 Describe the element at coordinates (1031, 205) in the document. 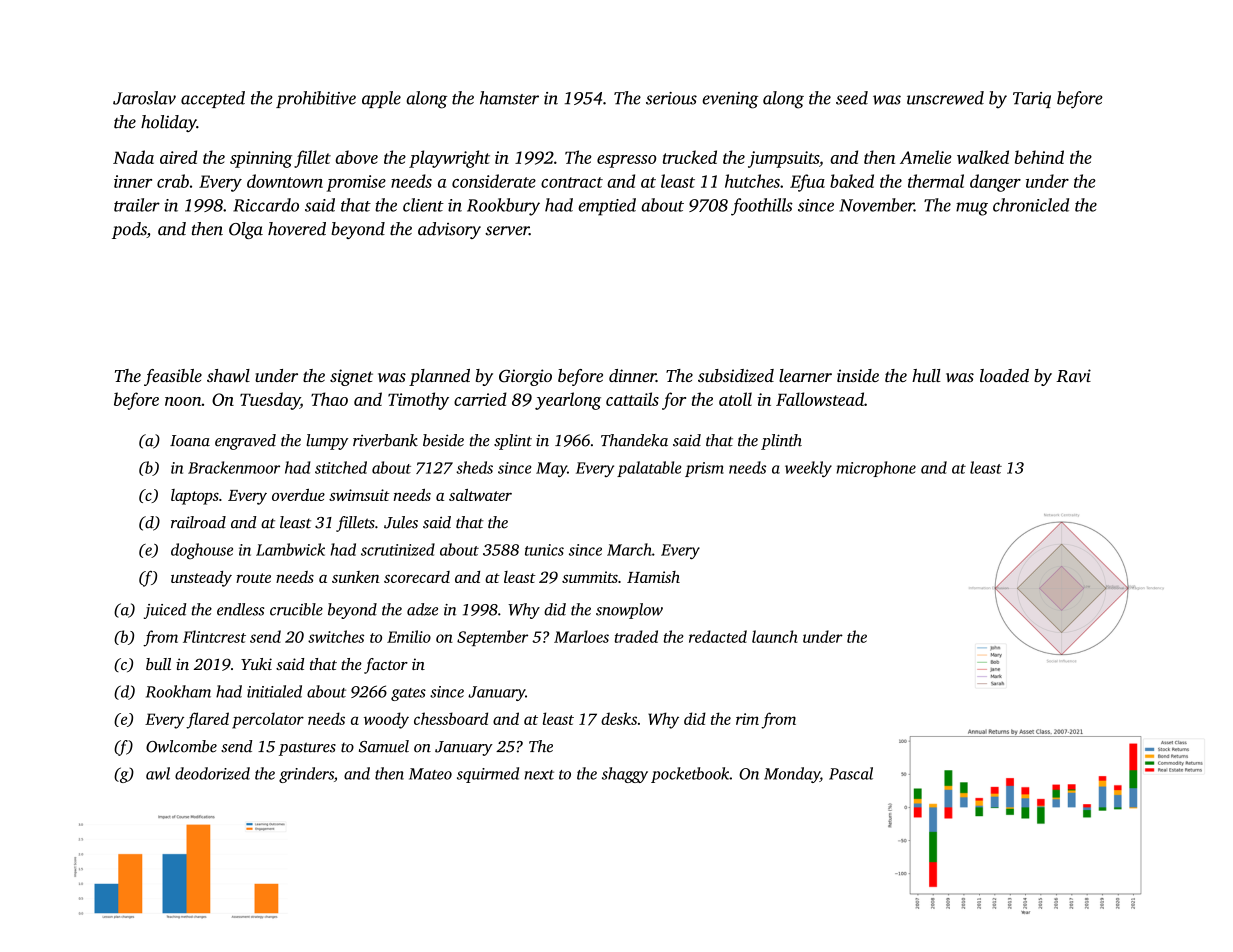

I see `chronicled` at that location.
